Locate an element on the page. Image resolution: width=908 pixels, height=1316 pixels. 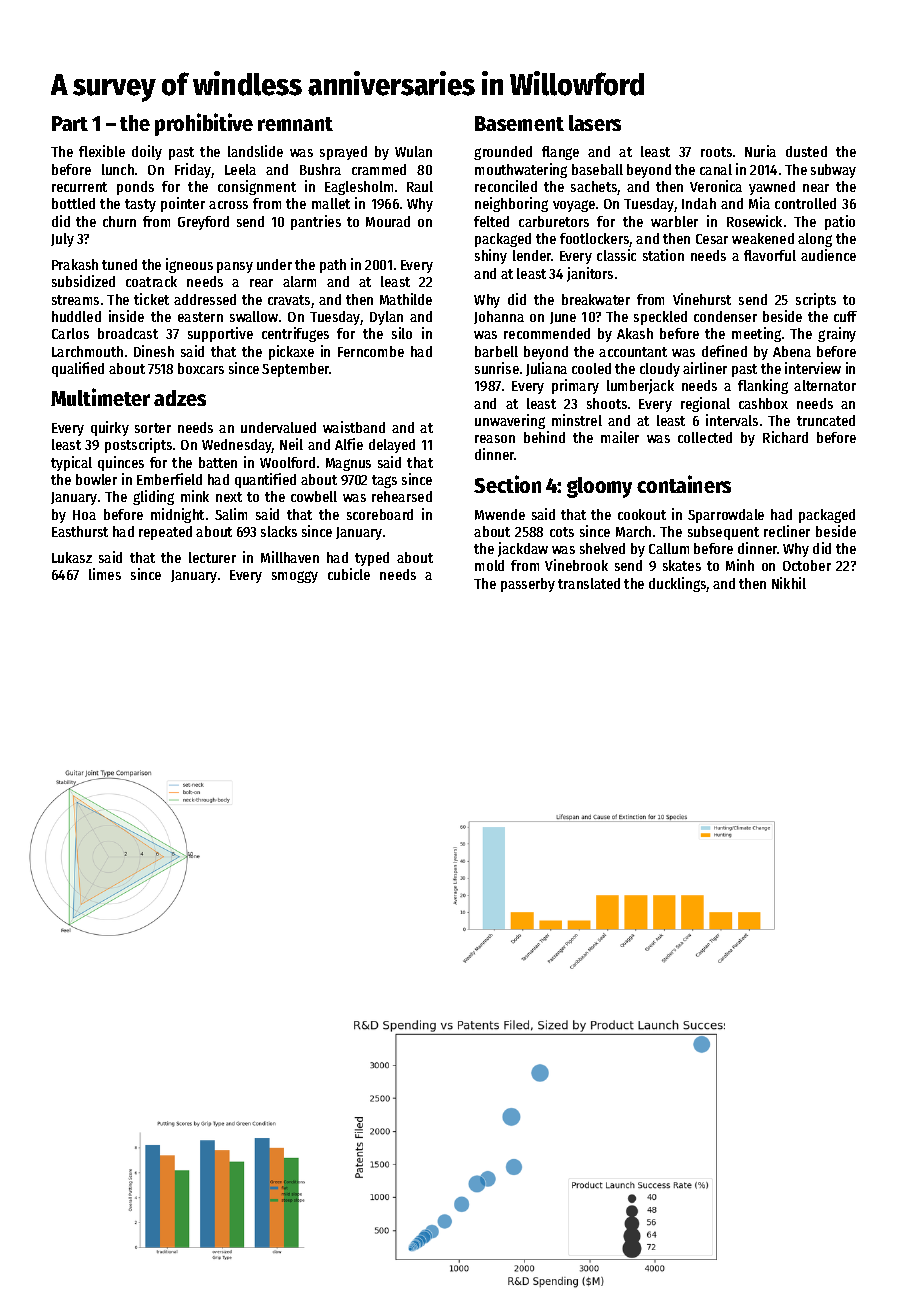
station is located at coordinates (663, 255).
